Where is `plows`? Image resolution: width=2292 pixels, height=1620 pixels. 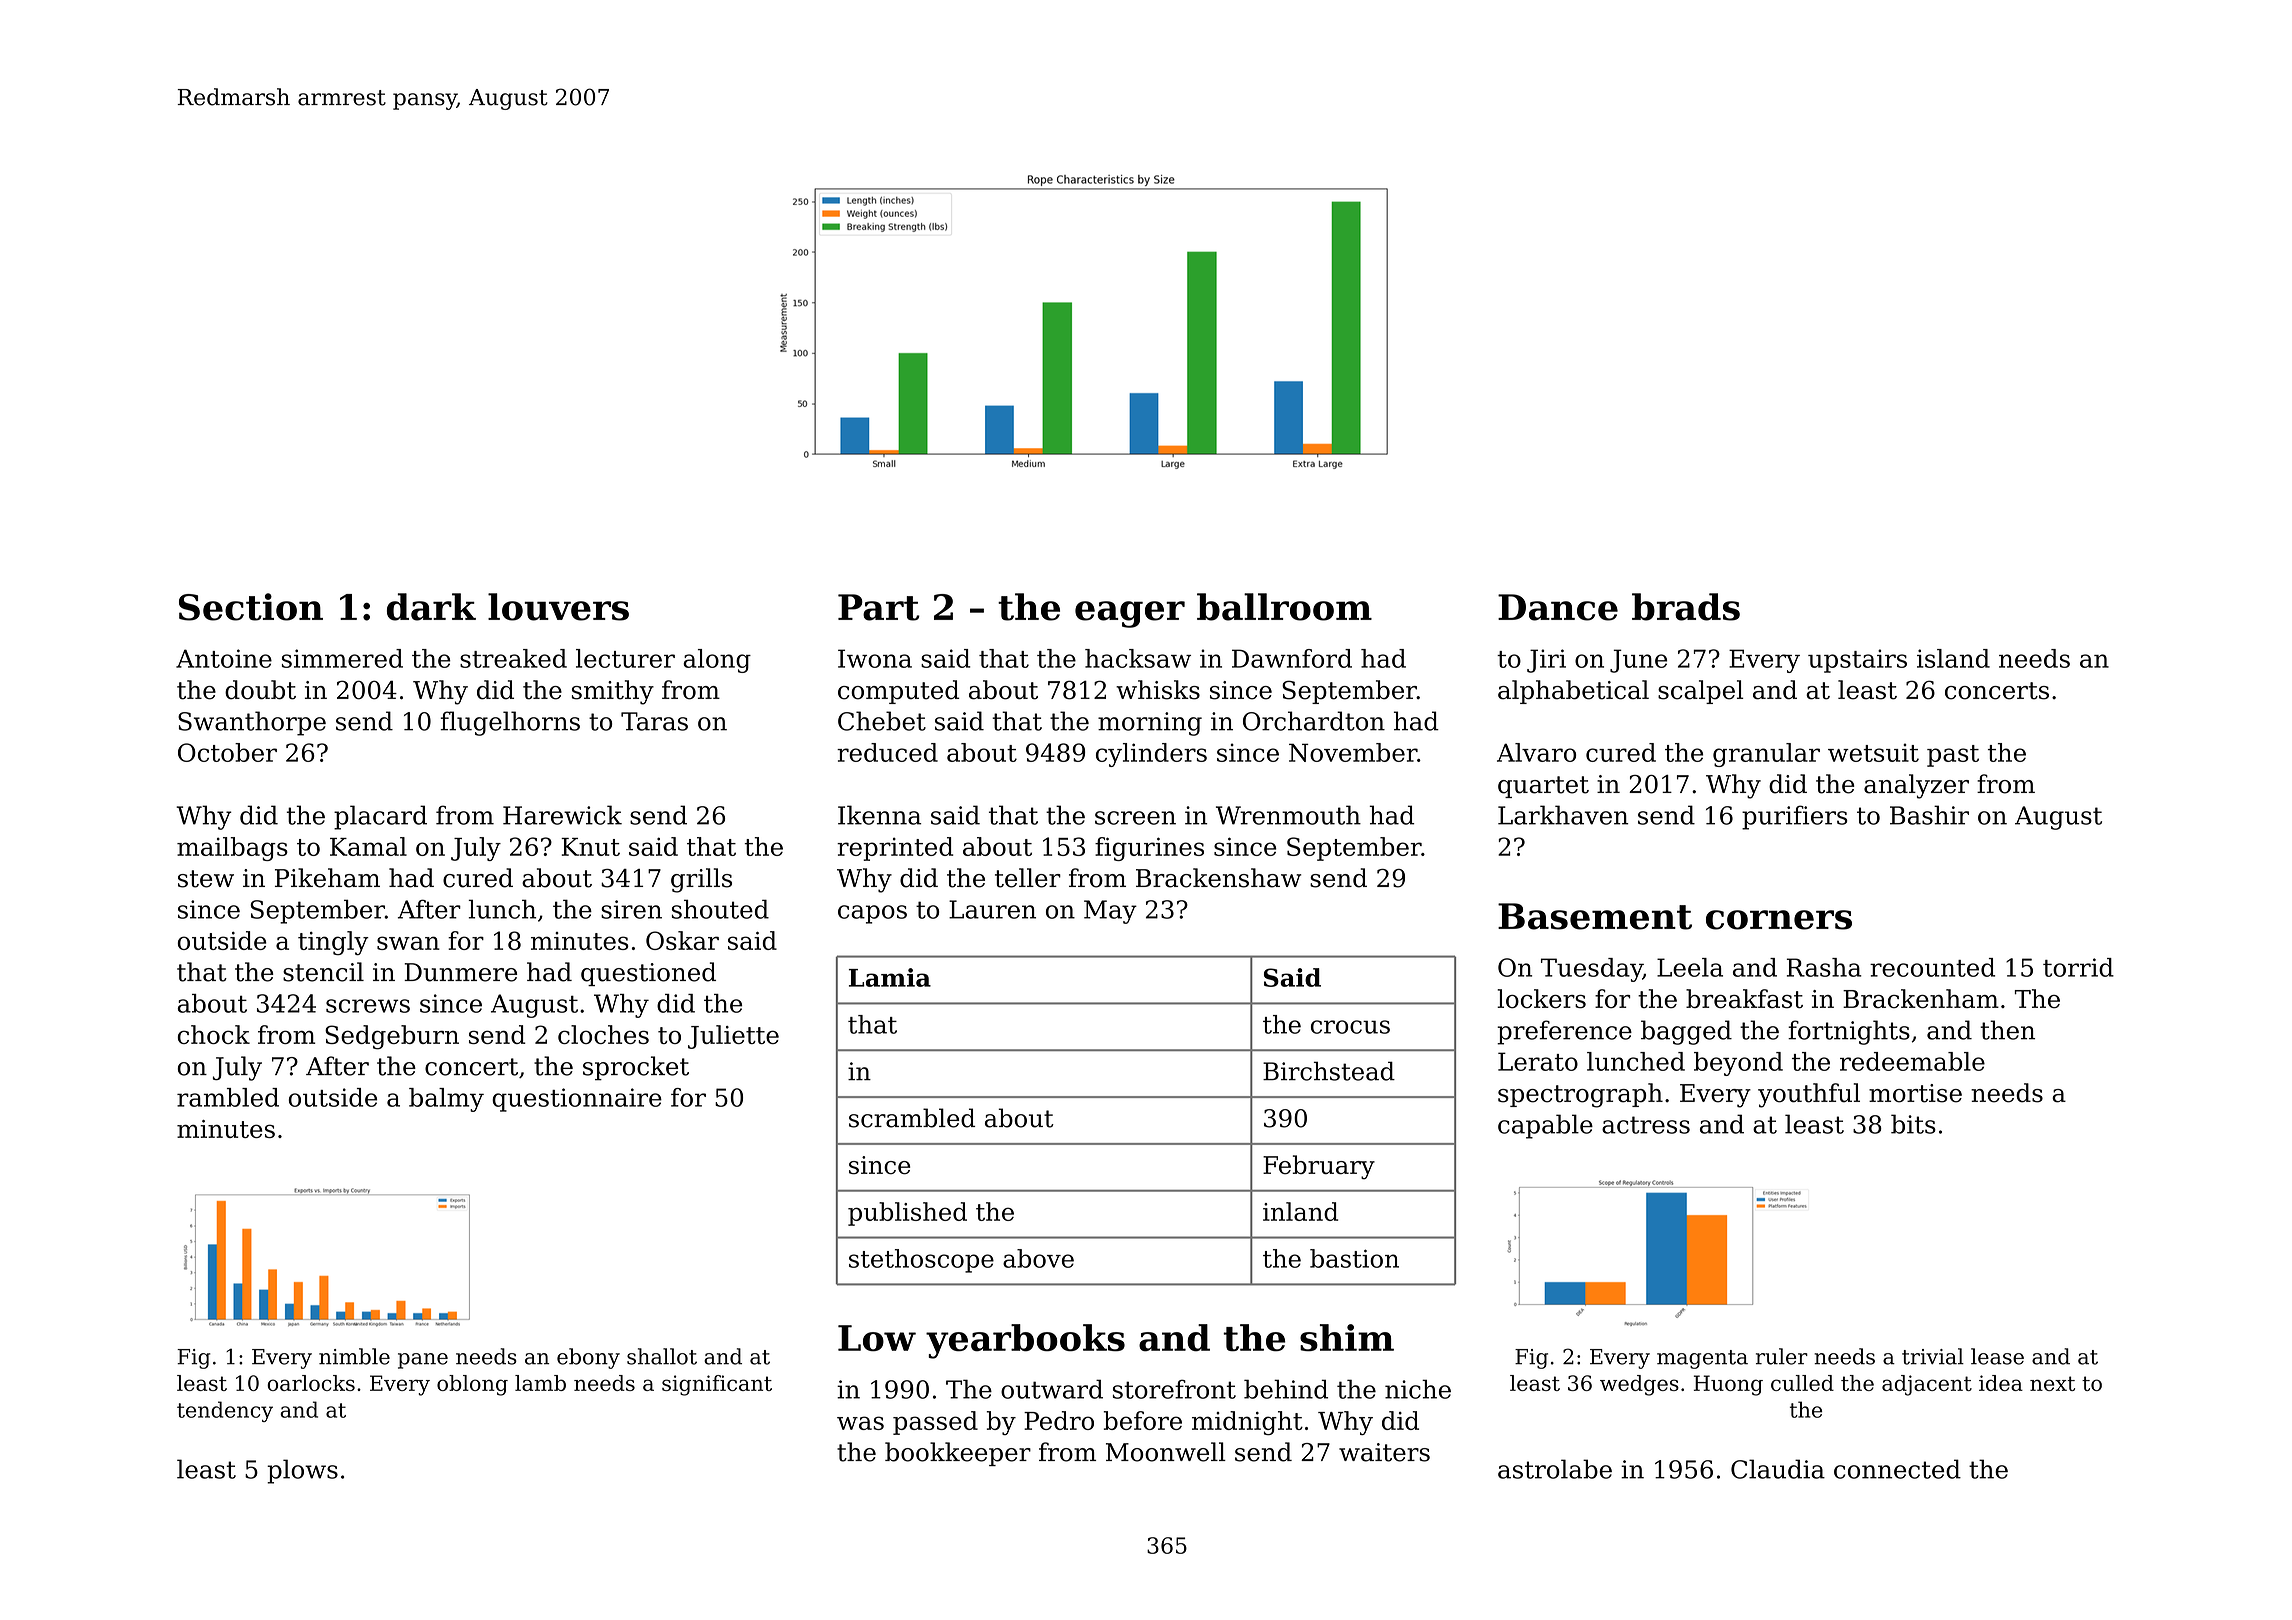 plows is located at coordinates (302, 1471).
